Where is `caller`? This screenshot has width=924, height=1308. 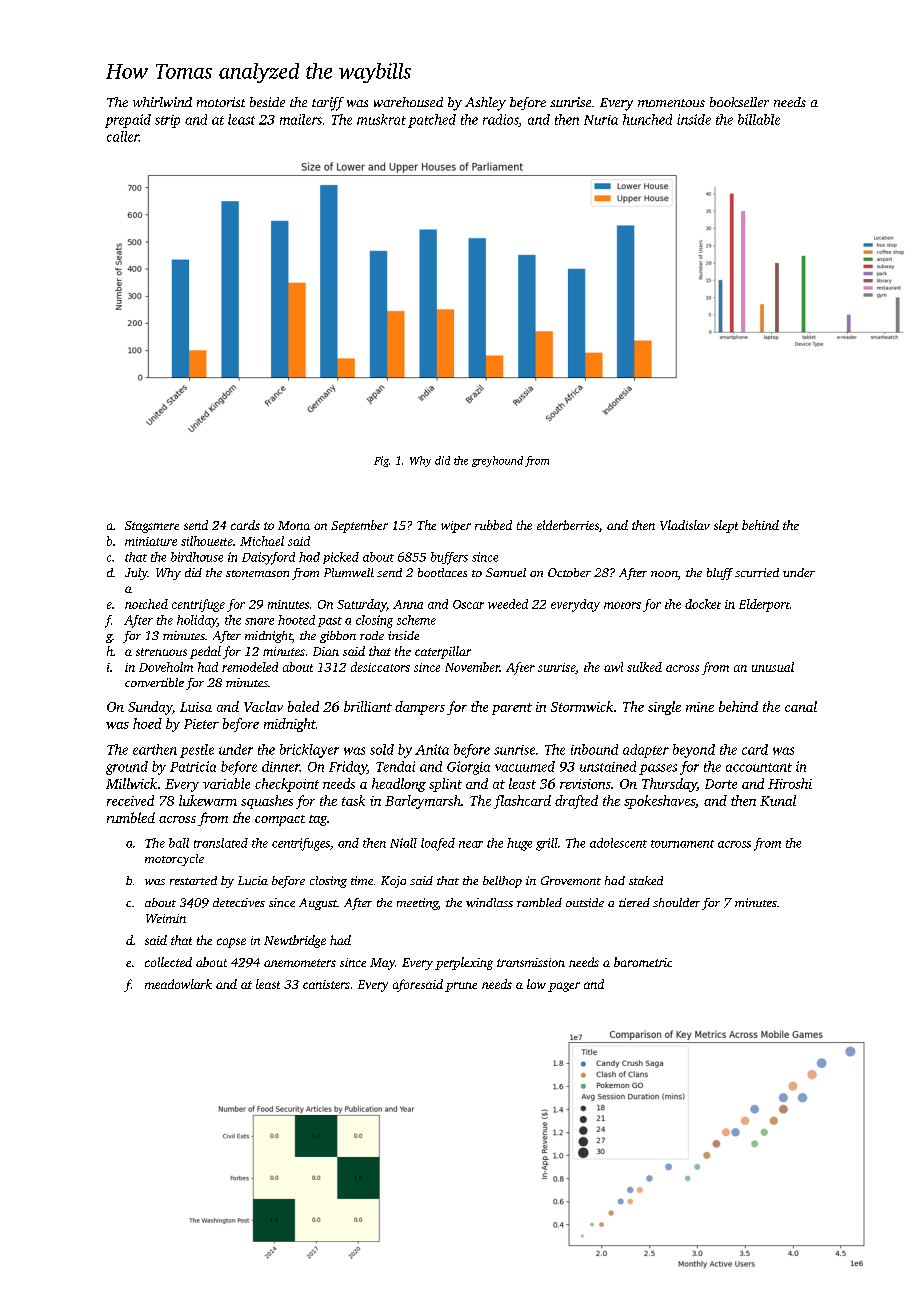
caller is located at coordinates (123, 136).
